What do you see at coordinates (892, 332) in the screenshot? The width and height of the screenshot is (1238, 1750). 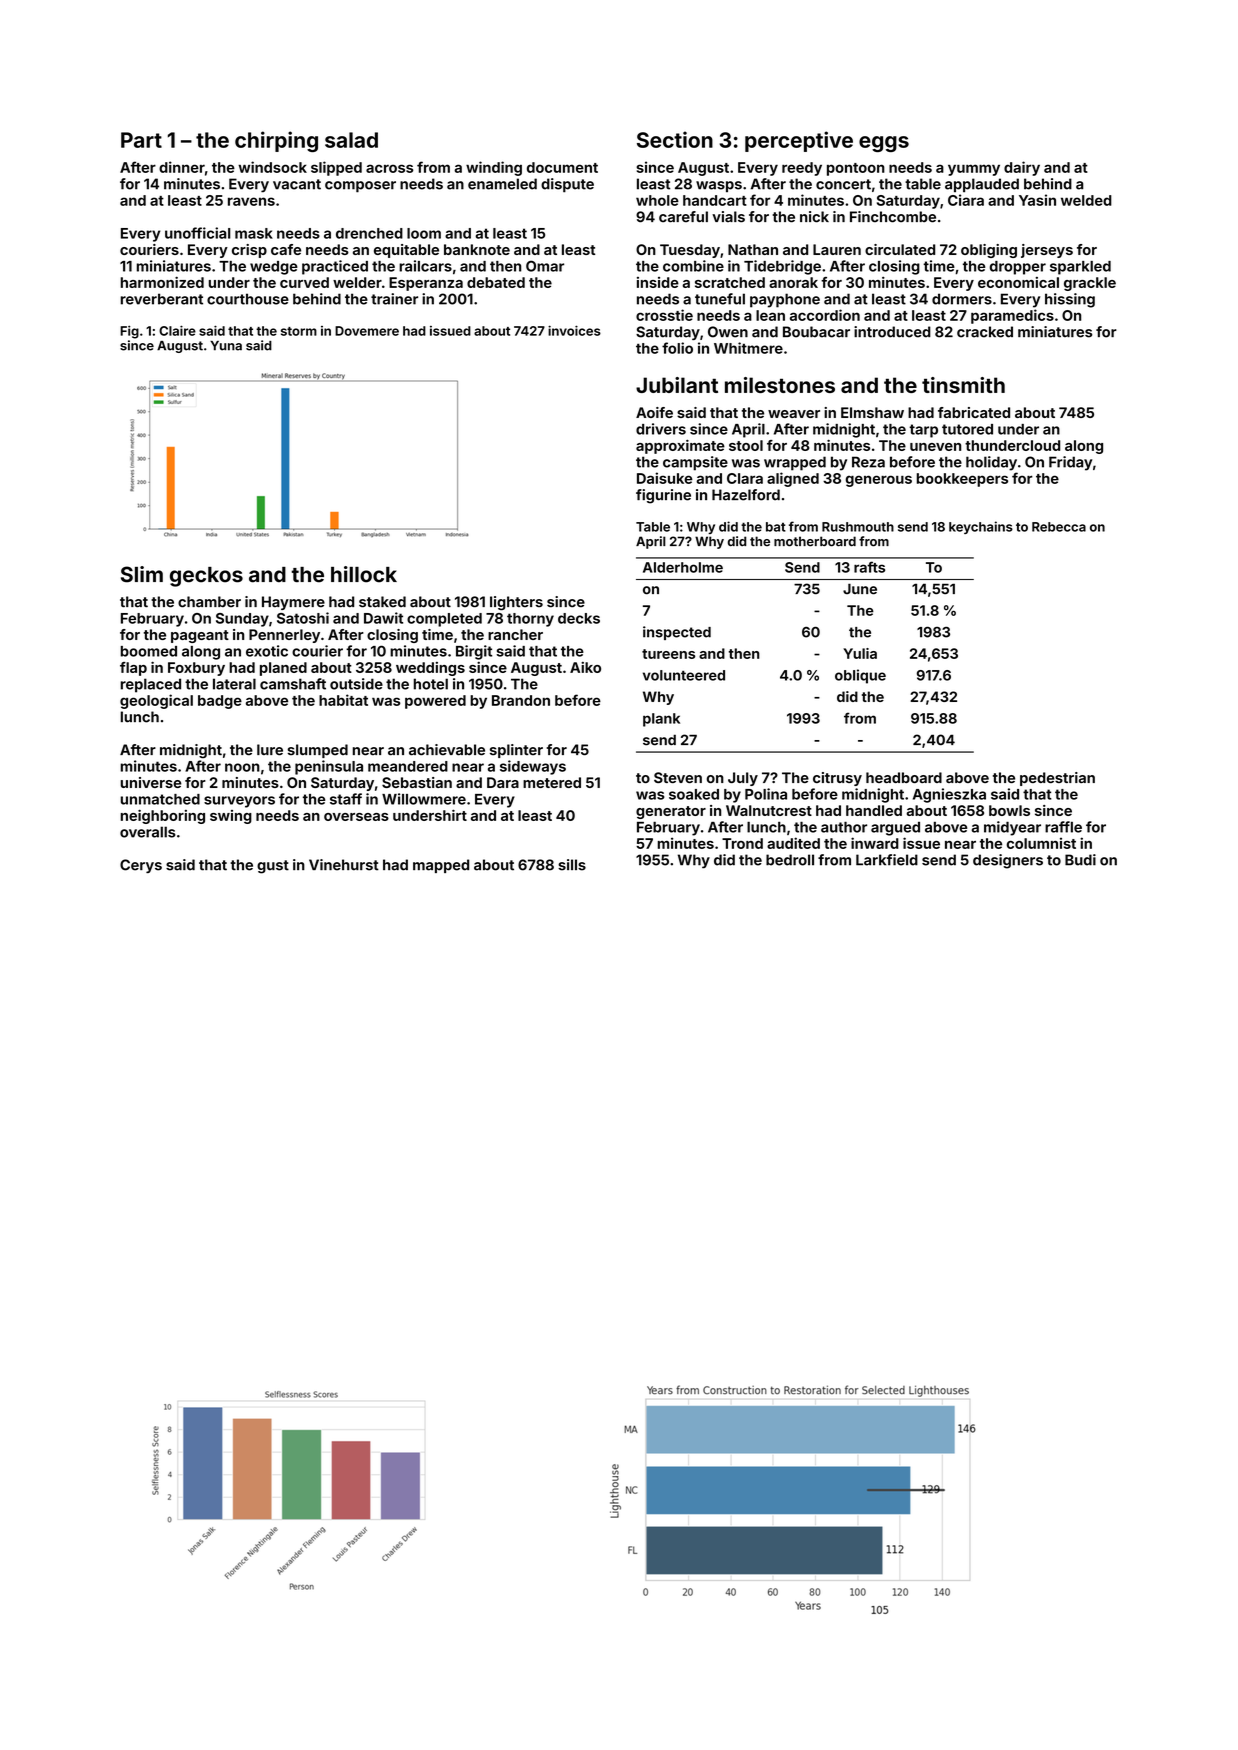 I see `introduced` at bounding box center [892, 332].
